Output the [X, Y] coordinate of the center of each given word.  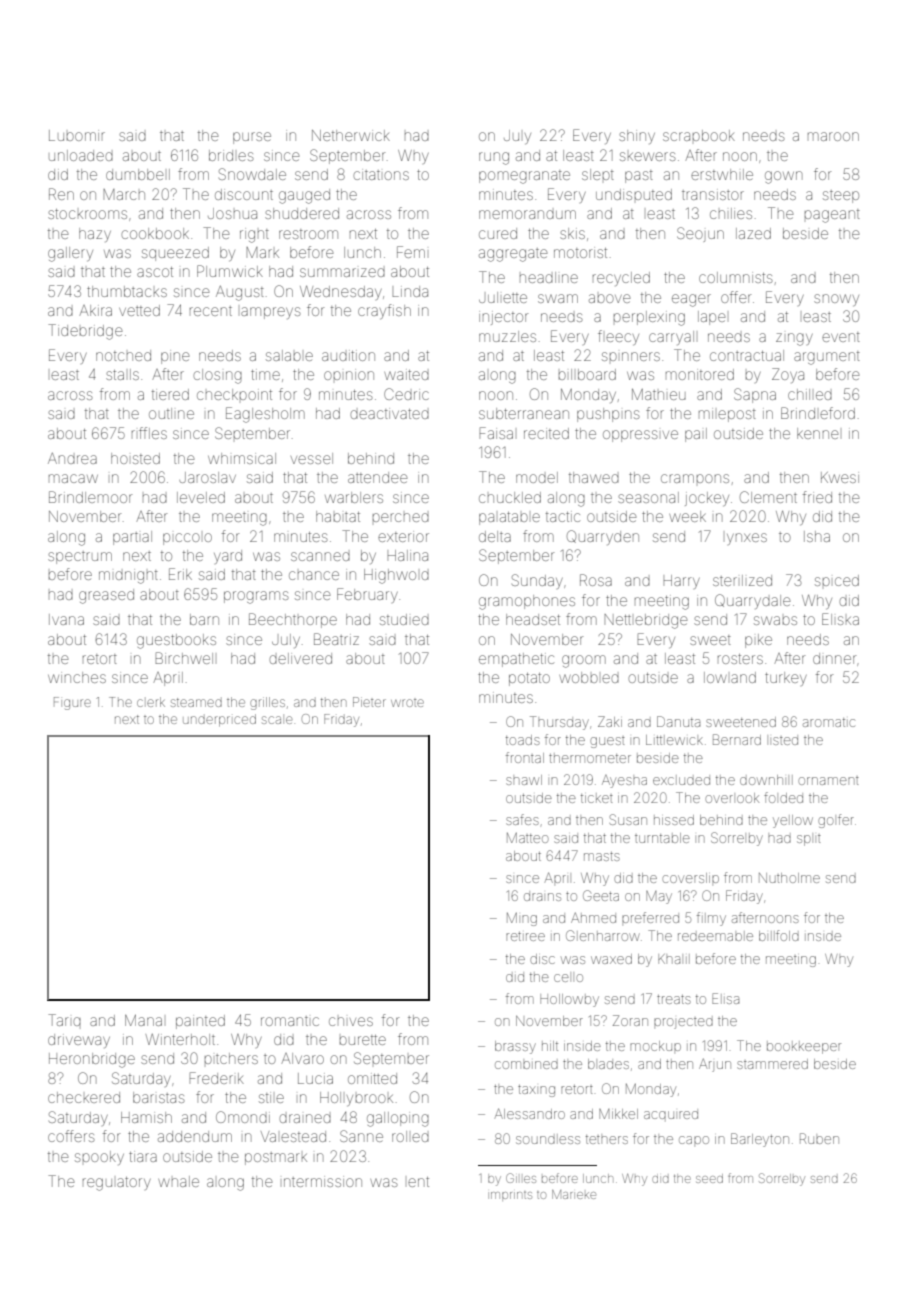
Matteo [528, 838]
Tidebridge [85, 332]
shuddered [302, 213]
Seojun [700, 234]
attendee [378, 477]
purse [252, 138]
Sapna [755, 395]
